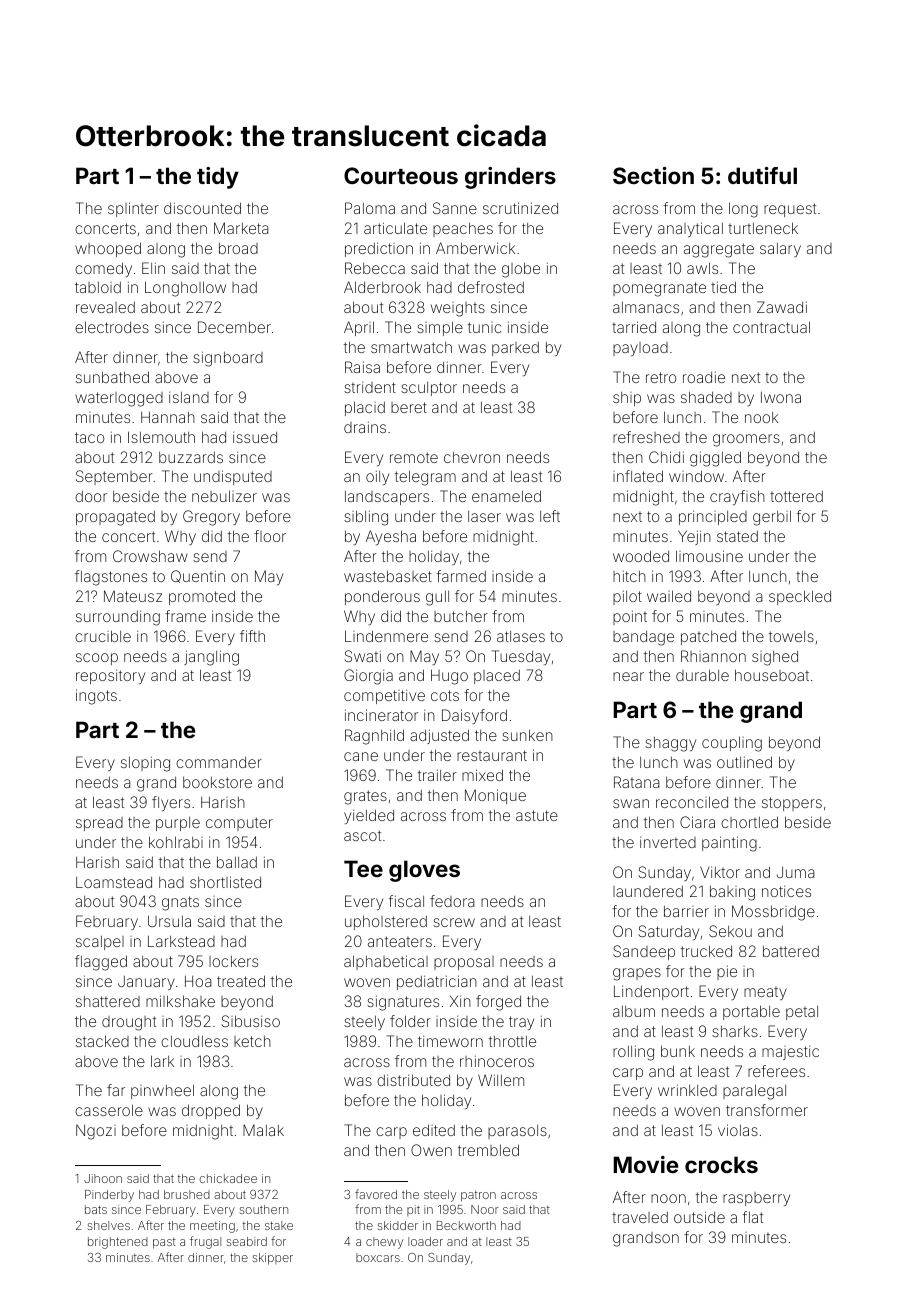 The image size is (908, 1316). I want to click on boxcars, so click(378, 1257).
